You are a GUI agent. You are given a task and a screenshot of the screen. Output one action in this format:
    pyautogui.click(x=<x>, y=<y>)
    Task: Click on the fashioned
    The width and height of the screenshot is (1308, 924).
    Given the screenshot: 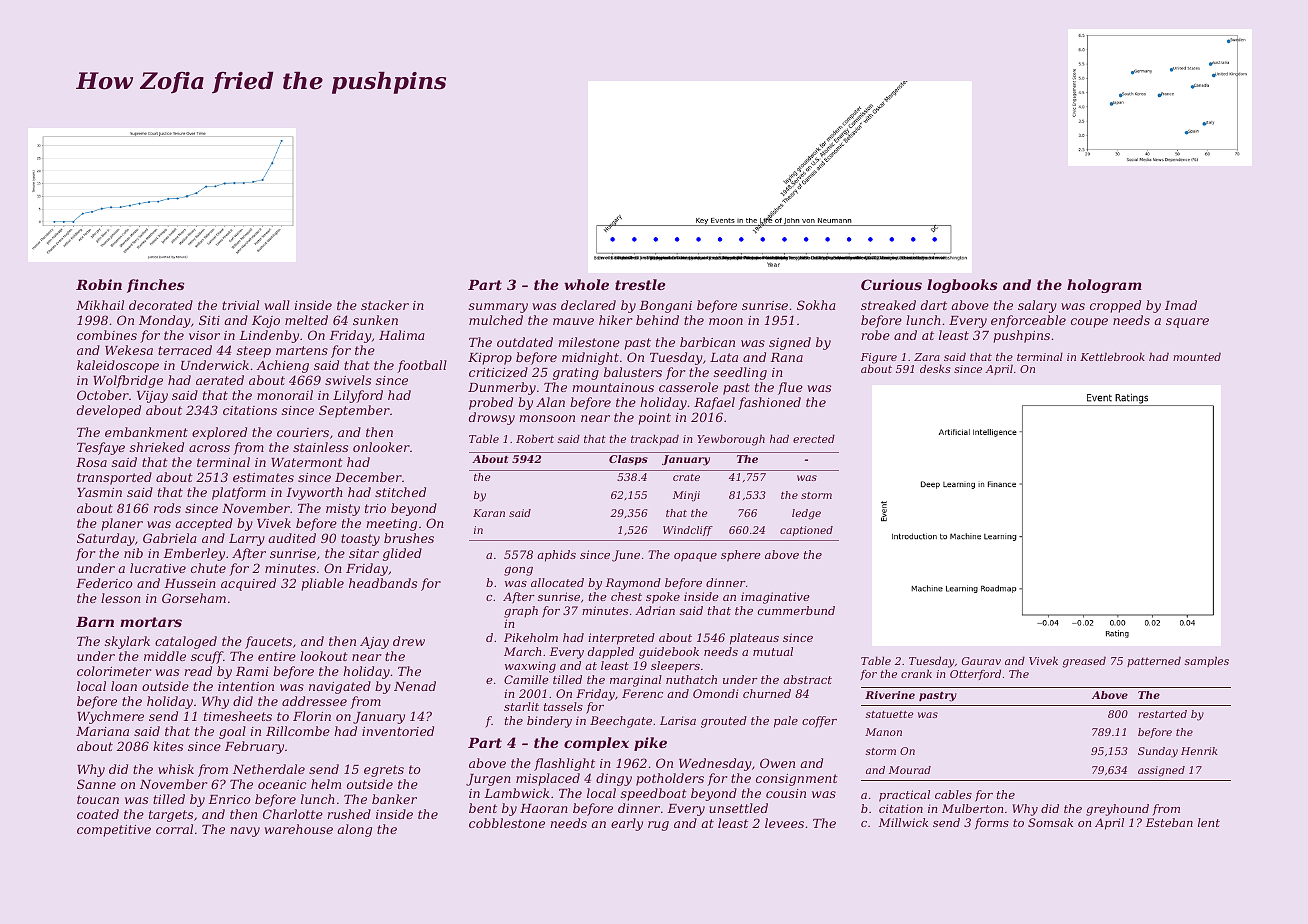 What is the action you would take?
    pyautogui.click(x=769, y=403)
